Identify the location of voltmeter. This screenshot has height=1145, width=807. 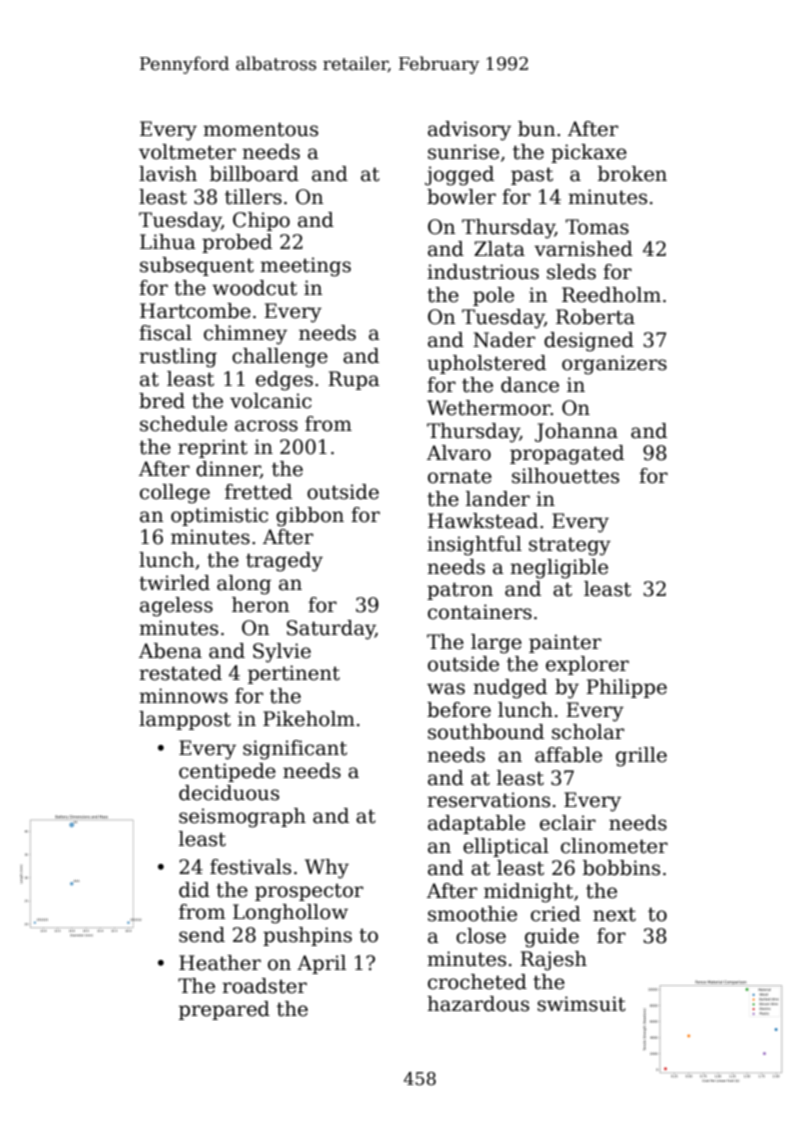
(187, 152).
